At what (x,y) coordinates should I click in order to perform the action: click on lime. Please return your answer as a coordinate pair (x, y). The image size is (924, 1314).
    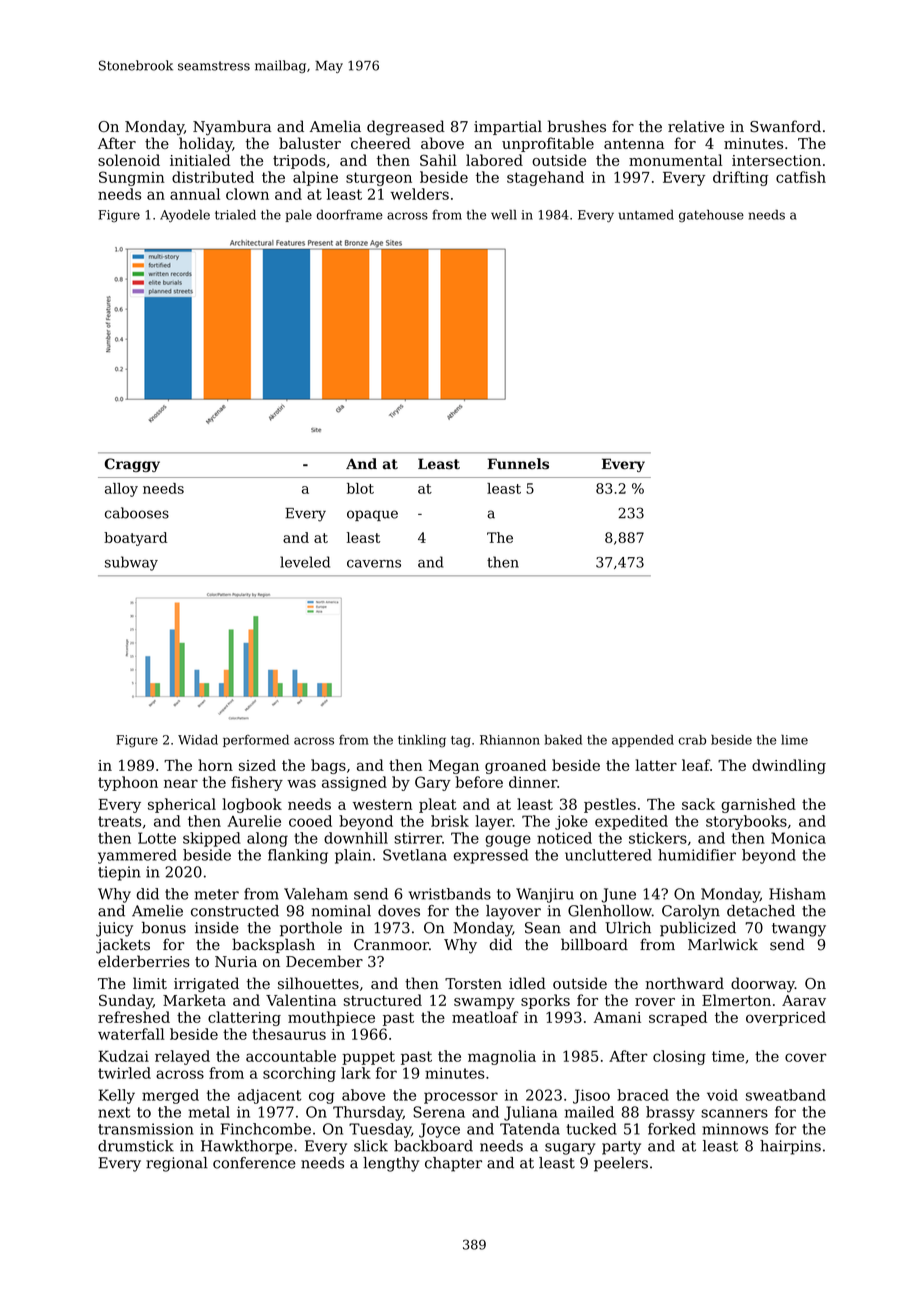
    Looking at the image, I should click on (794, 740).
